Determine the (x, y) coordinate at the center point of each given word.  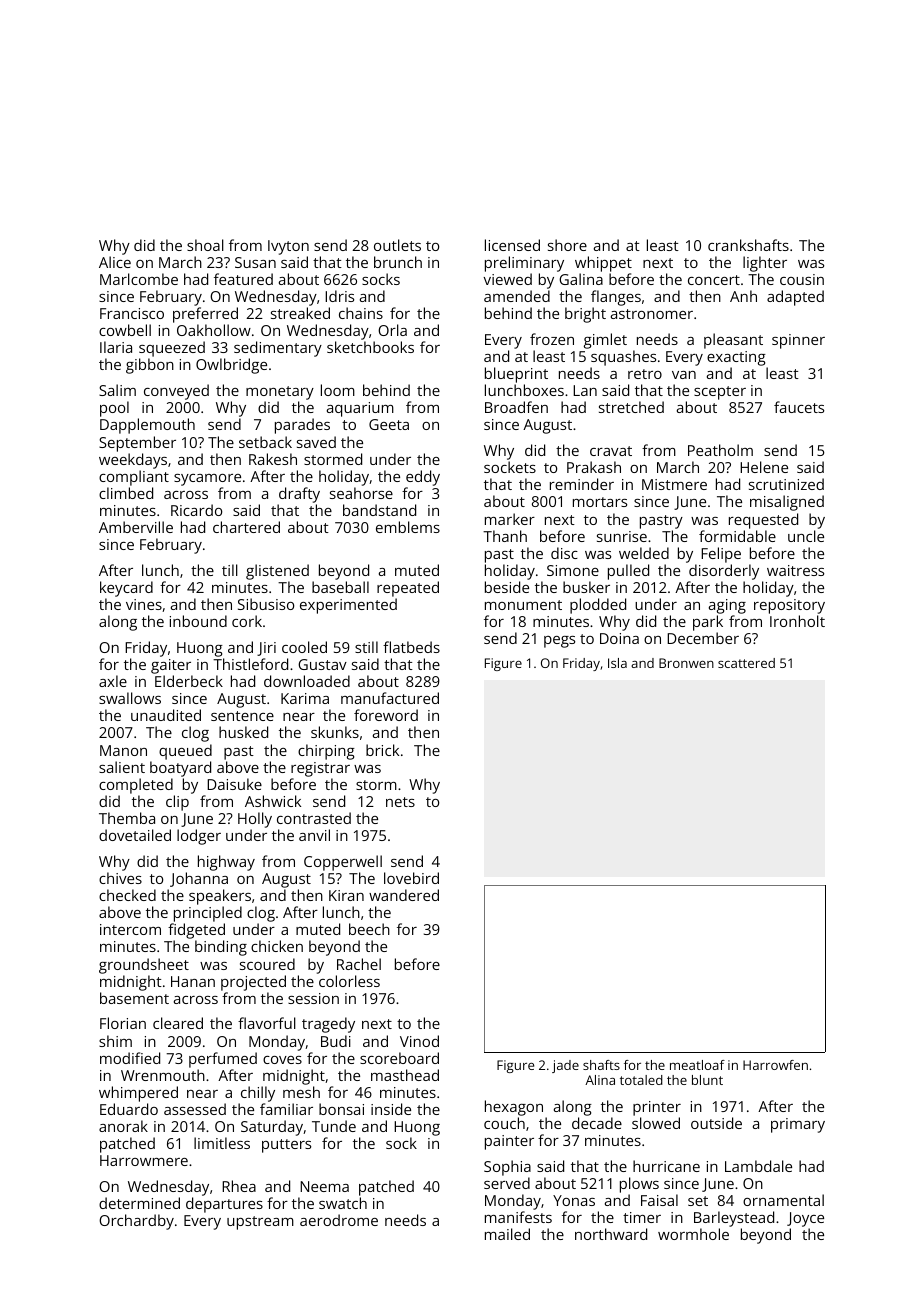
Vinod (419, 1041)
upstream (260, 1223)
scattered (746, 663)
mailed (507, 1234)
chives (120, 878)
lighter (765, 264)
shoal (205, 245)
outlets (397, 245)
